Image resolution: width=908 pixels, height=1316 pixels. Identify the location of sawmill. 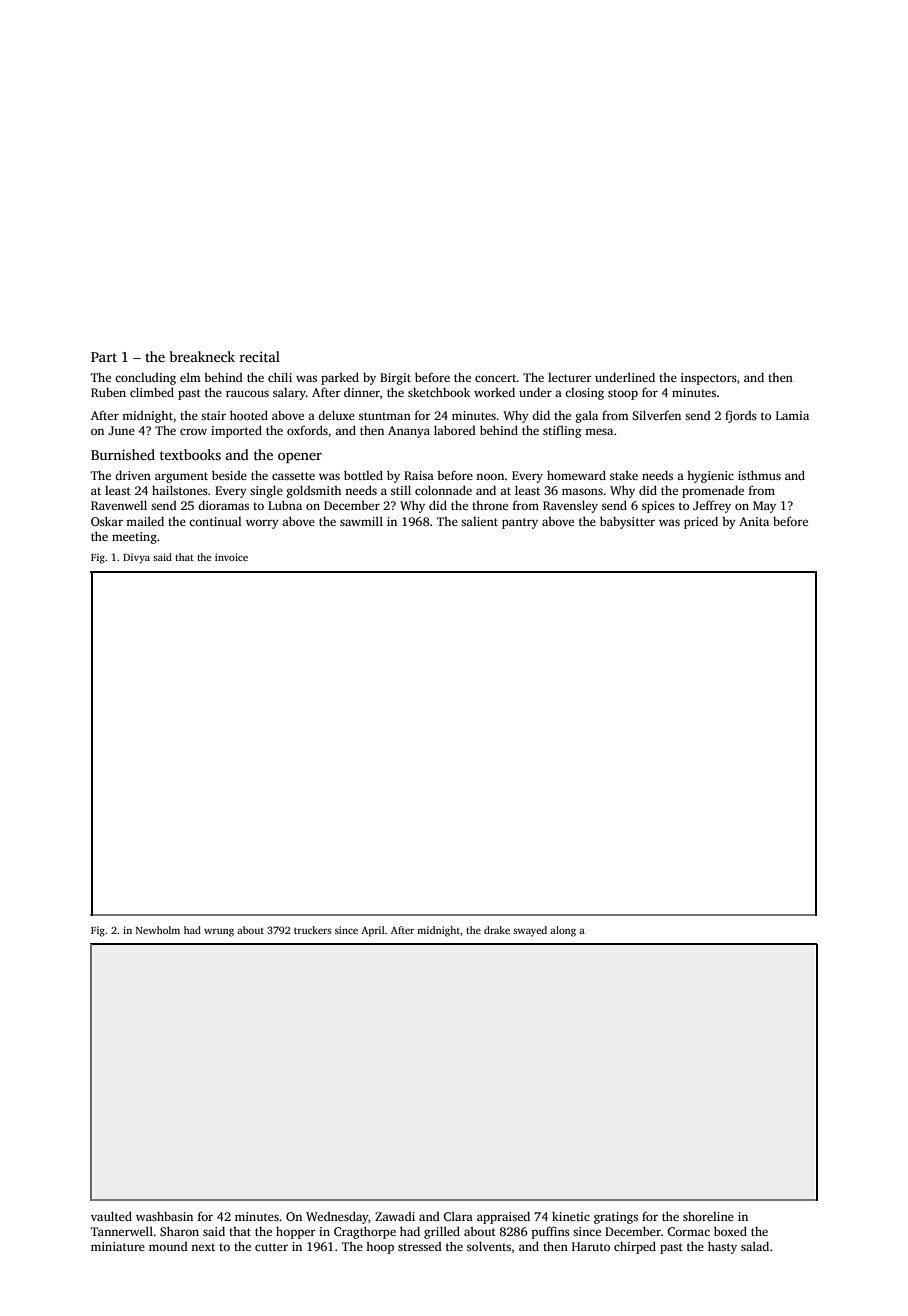
(361, 521).
